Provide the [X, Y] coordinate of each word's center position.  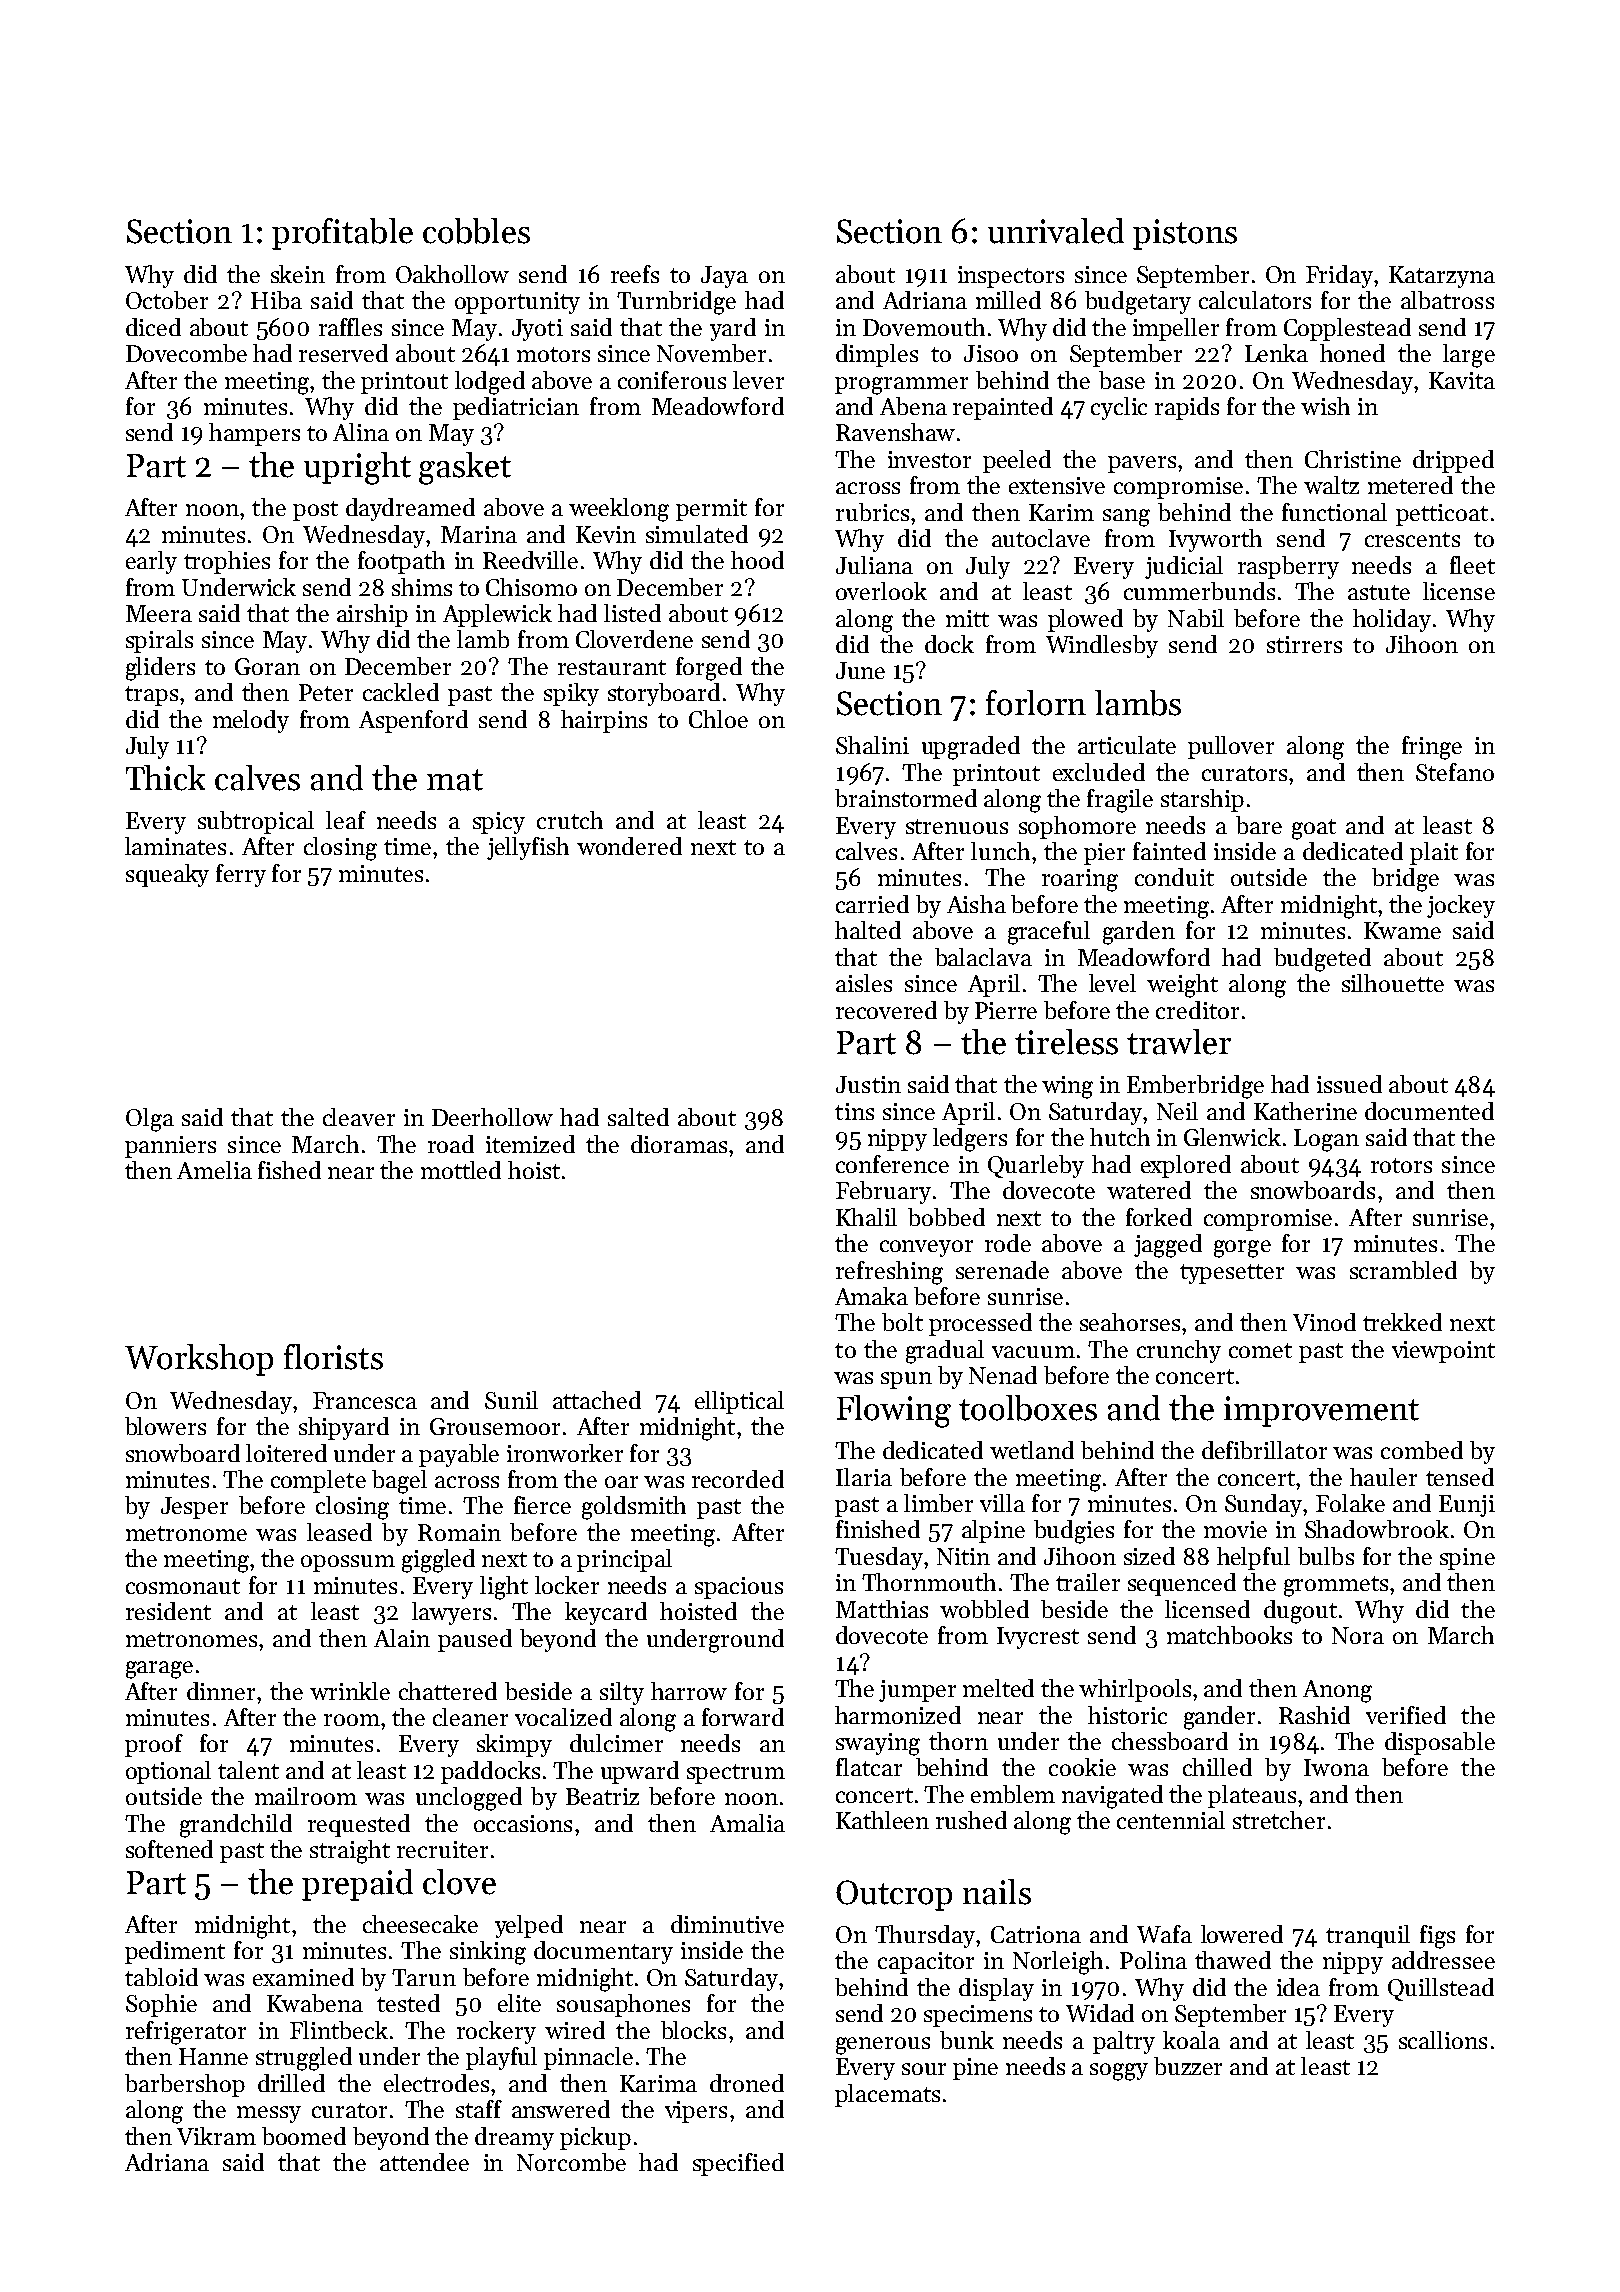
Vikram [216, 2136]
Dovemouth [924, 327]
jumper [917, 1691]
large [1469, 356]
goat [1314, 829]
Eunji [1467, 1506]
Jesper [194, 1508]
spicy [499, 823]
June [860, 670]
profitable [342, 234]
